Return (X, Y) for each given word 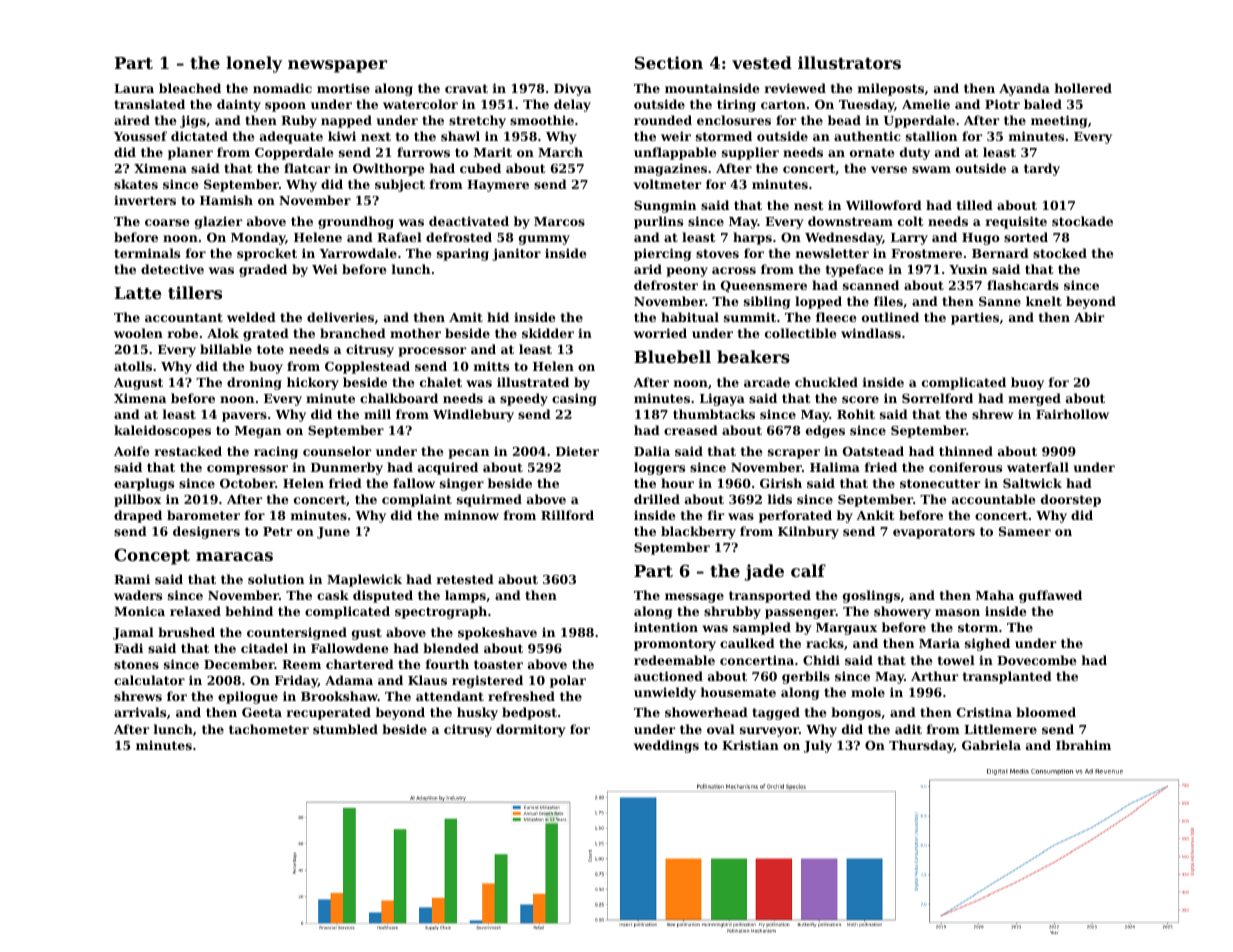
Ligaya (722, 399)
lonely (254, 64)
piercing (662, 254)
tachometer (269, 729)
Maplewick (364, 580)
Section (669, 62)
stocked (1060, 253)
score (860, 399)
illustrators (849, 62)
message (694, 598)
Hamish (226, 200)
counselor (337, 451)
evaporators (934, 533)
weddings (666, 746)
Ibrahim (1083, 745)
